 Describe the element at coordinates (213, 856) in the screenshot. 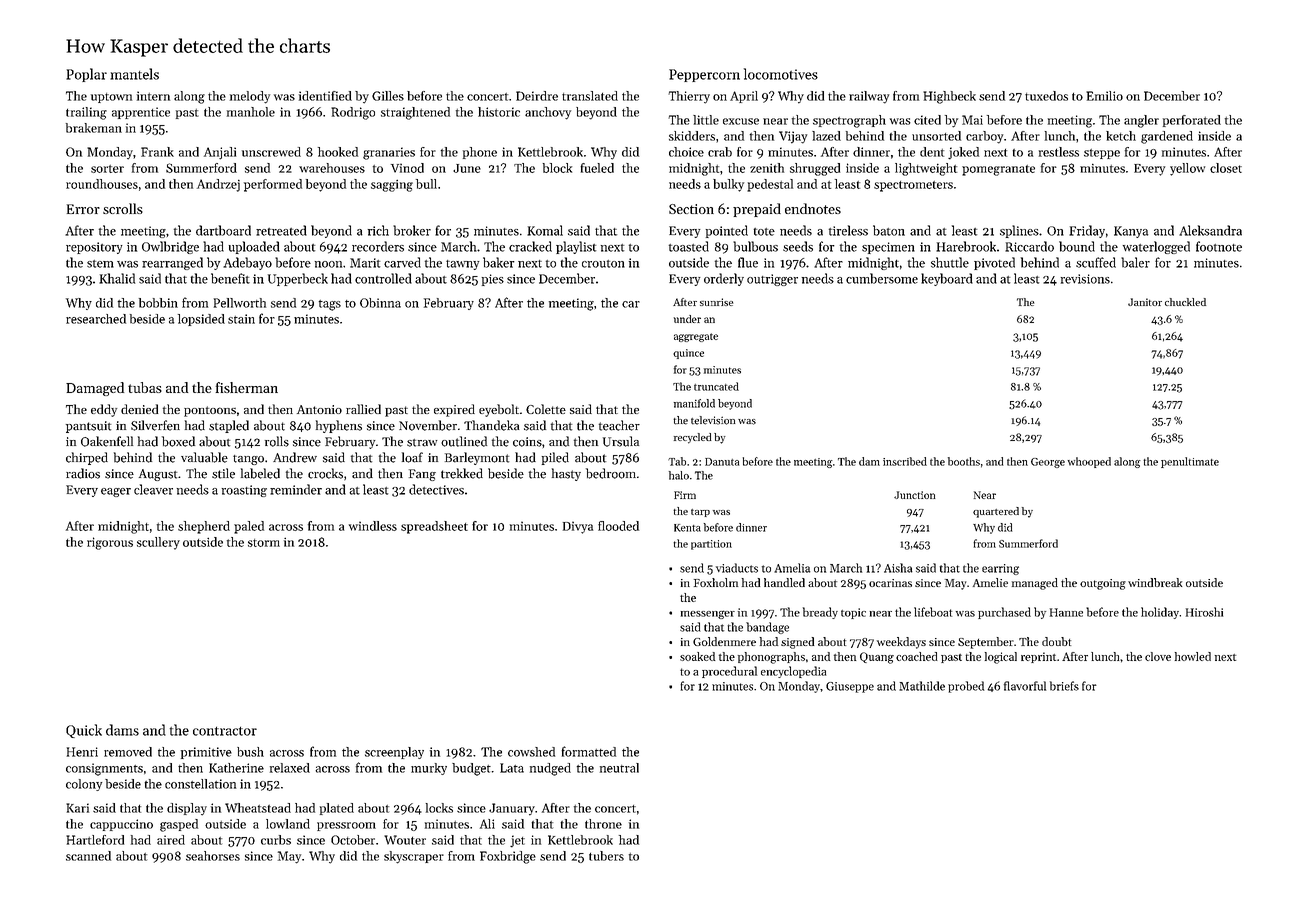

I see `seahorses` at that location.
